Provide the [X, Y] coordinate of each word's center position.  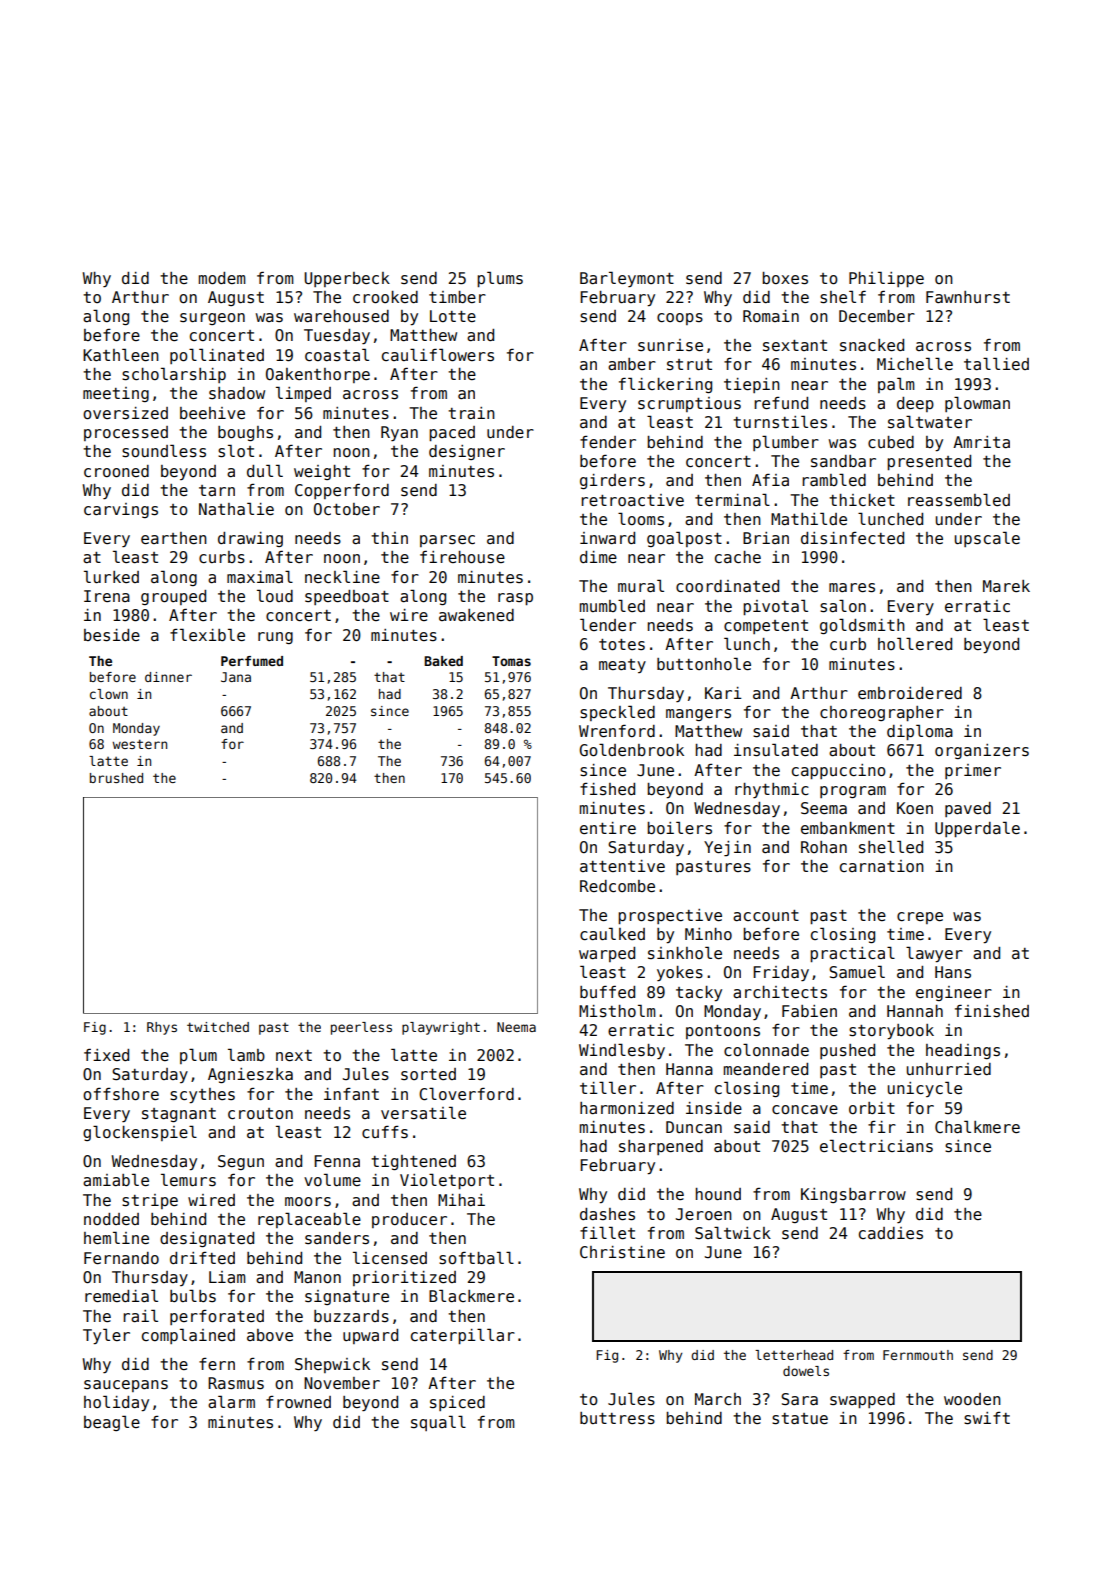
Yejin [727, 849]
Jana [236, 677]
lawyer [934, 954]
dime [598, 557]
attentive [622, 866]
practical [852, 954]
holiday [116, 1403]
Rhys [162, 1028]
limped [303, 394]
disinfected [852, 538]
